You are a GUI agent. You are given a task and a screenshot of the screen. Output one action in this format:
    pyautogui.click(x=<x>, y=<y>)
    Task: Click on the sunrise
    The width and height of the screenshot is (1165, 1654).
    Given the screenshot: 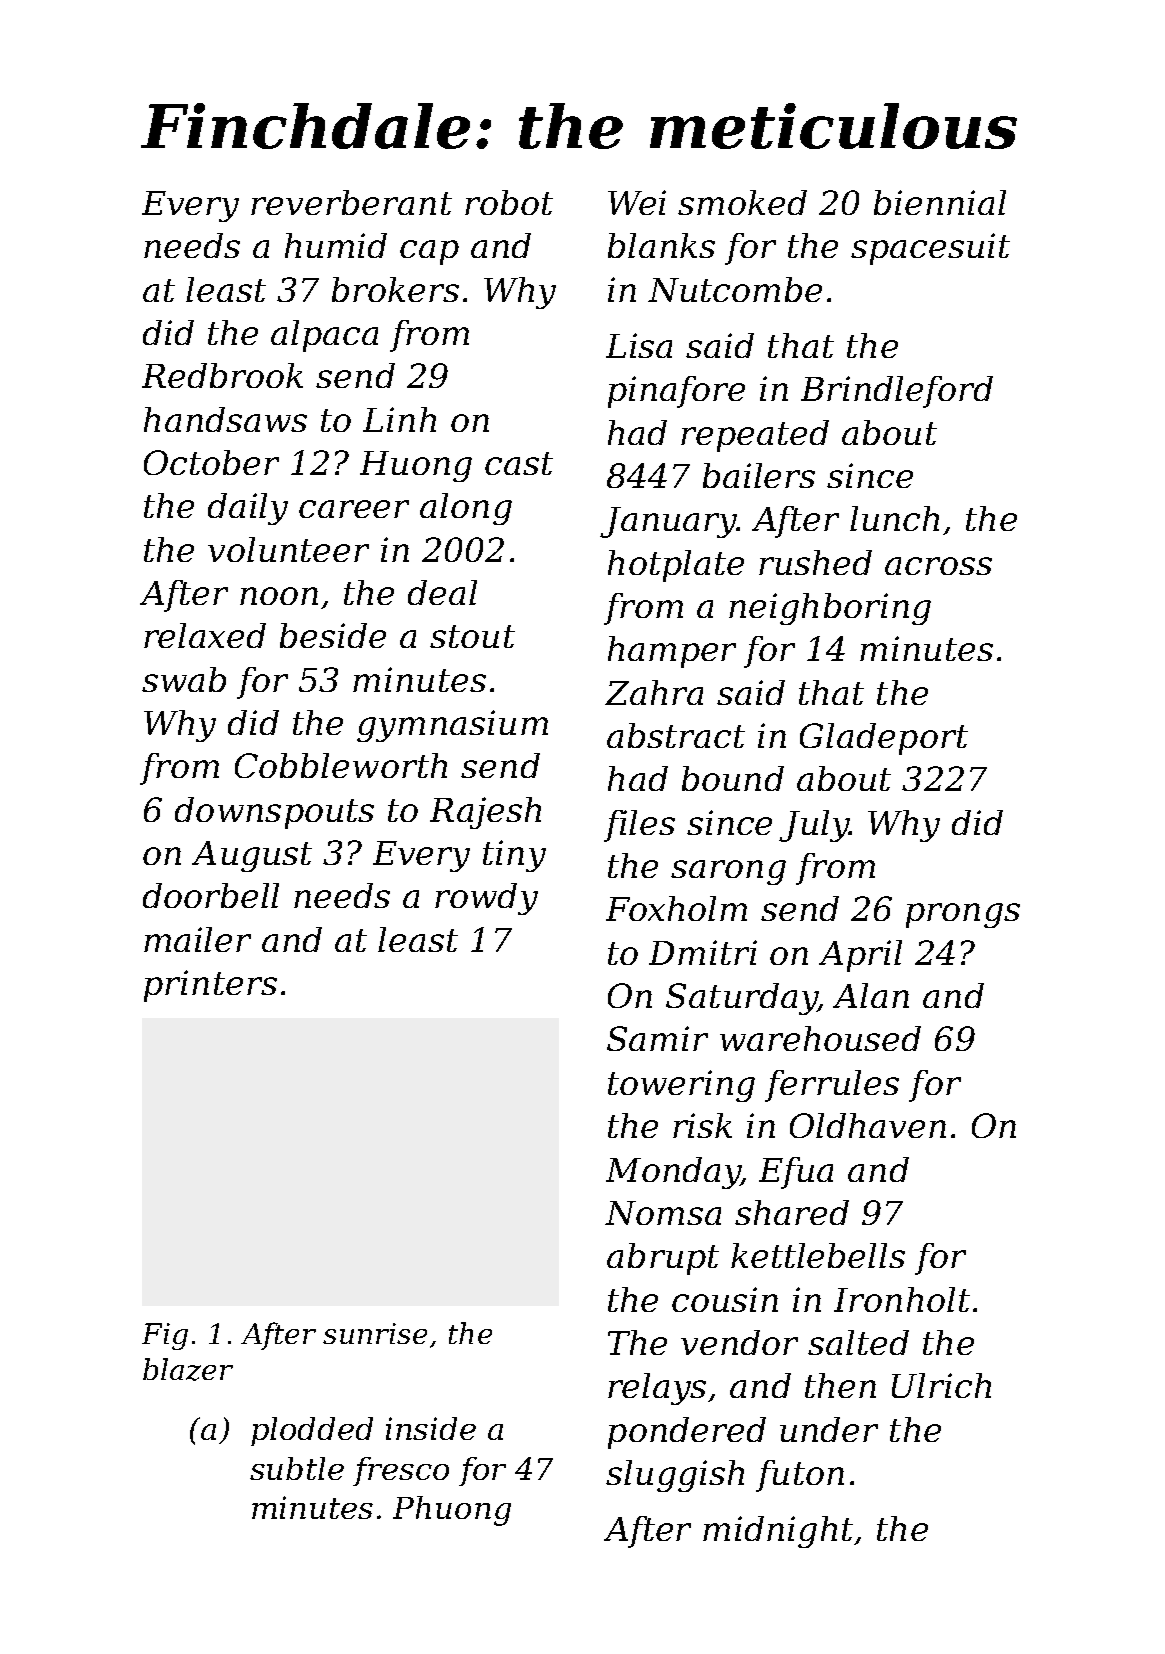 What is the action you would take?
    pyautogui.click(x=375, y=1333)
